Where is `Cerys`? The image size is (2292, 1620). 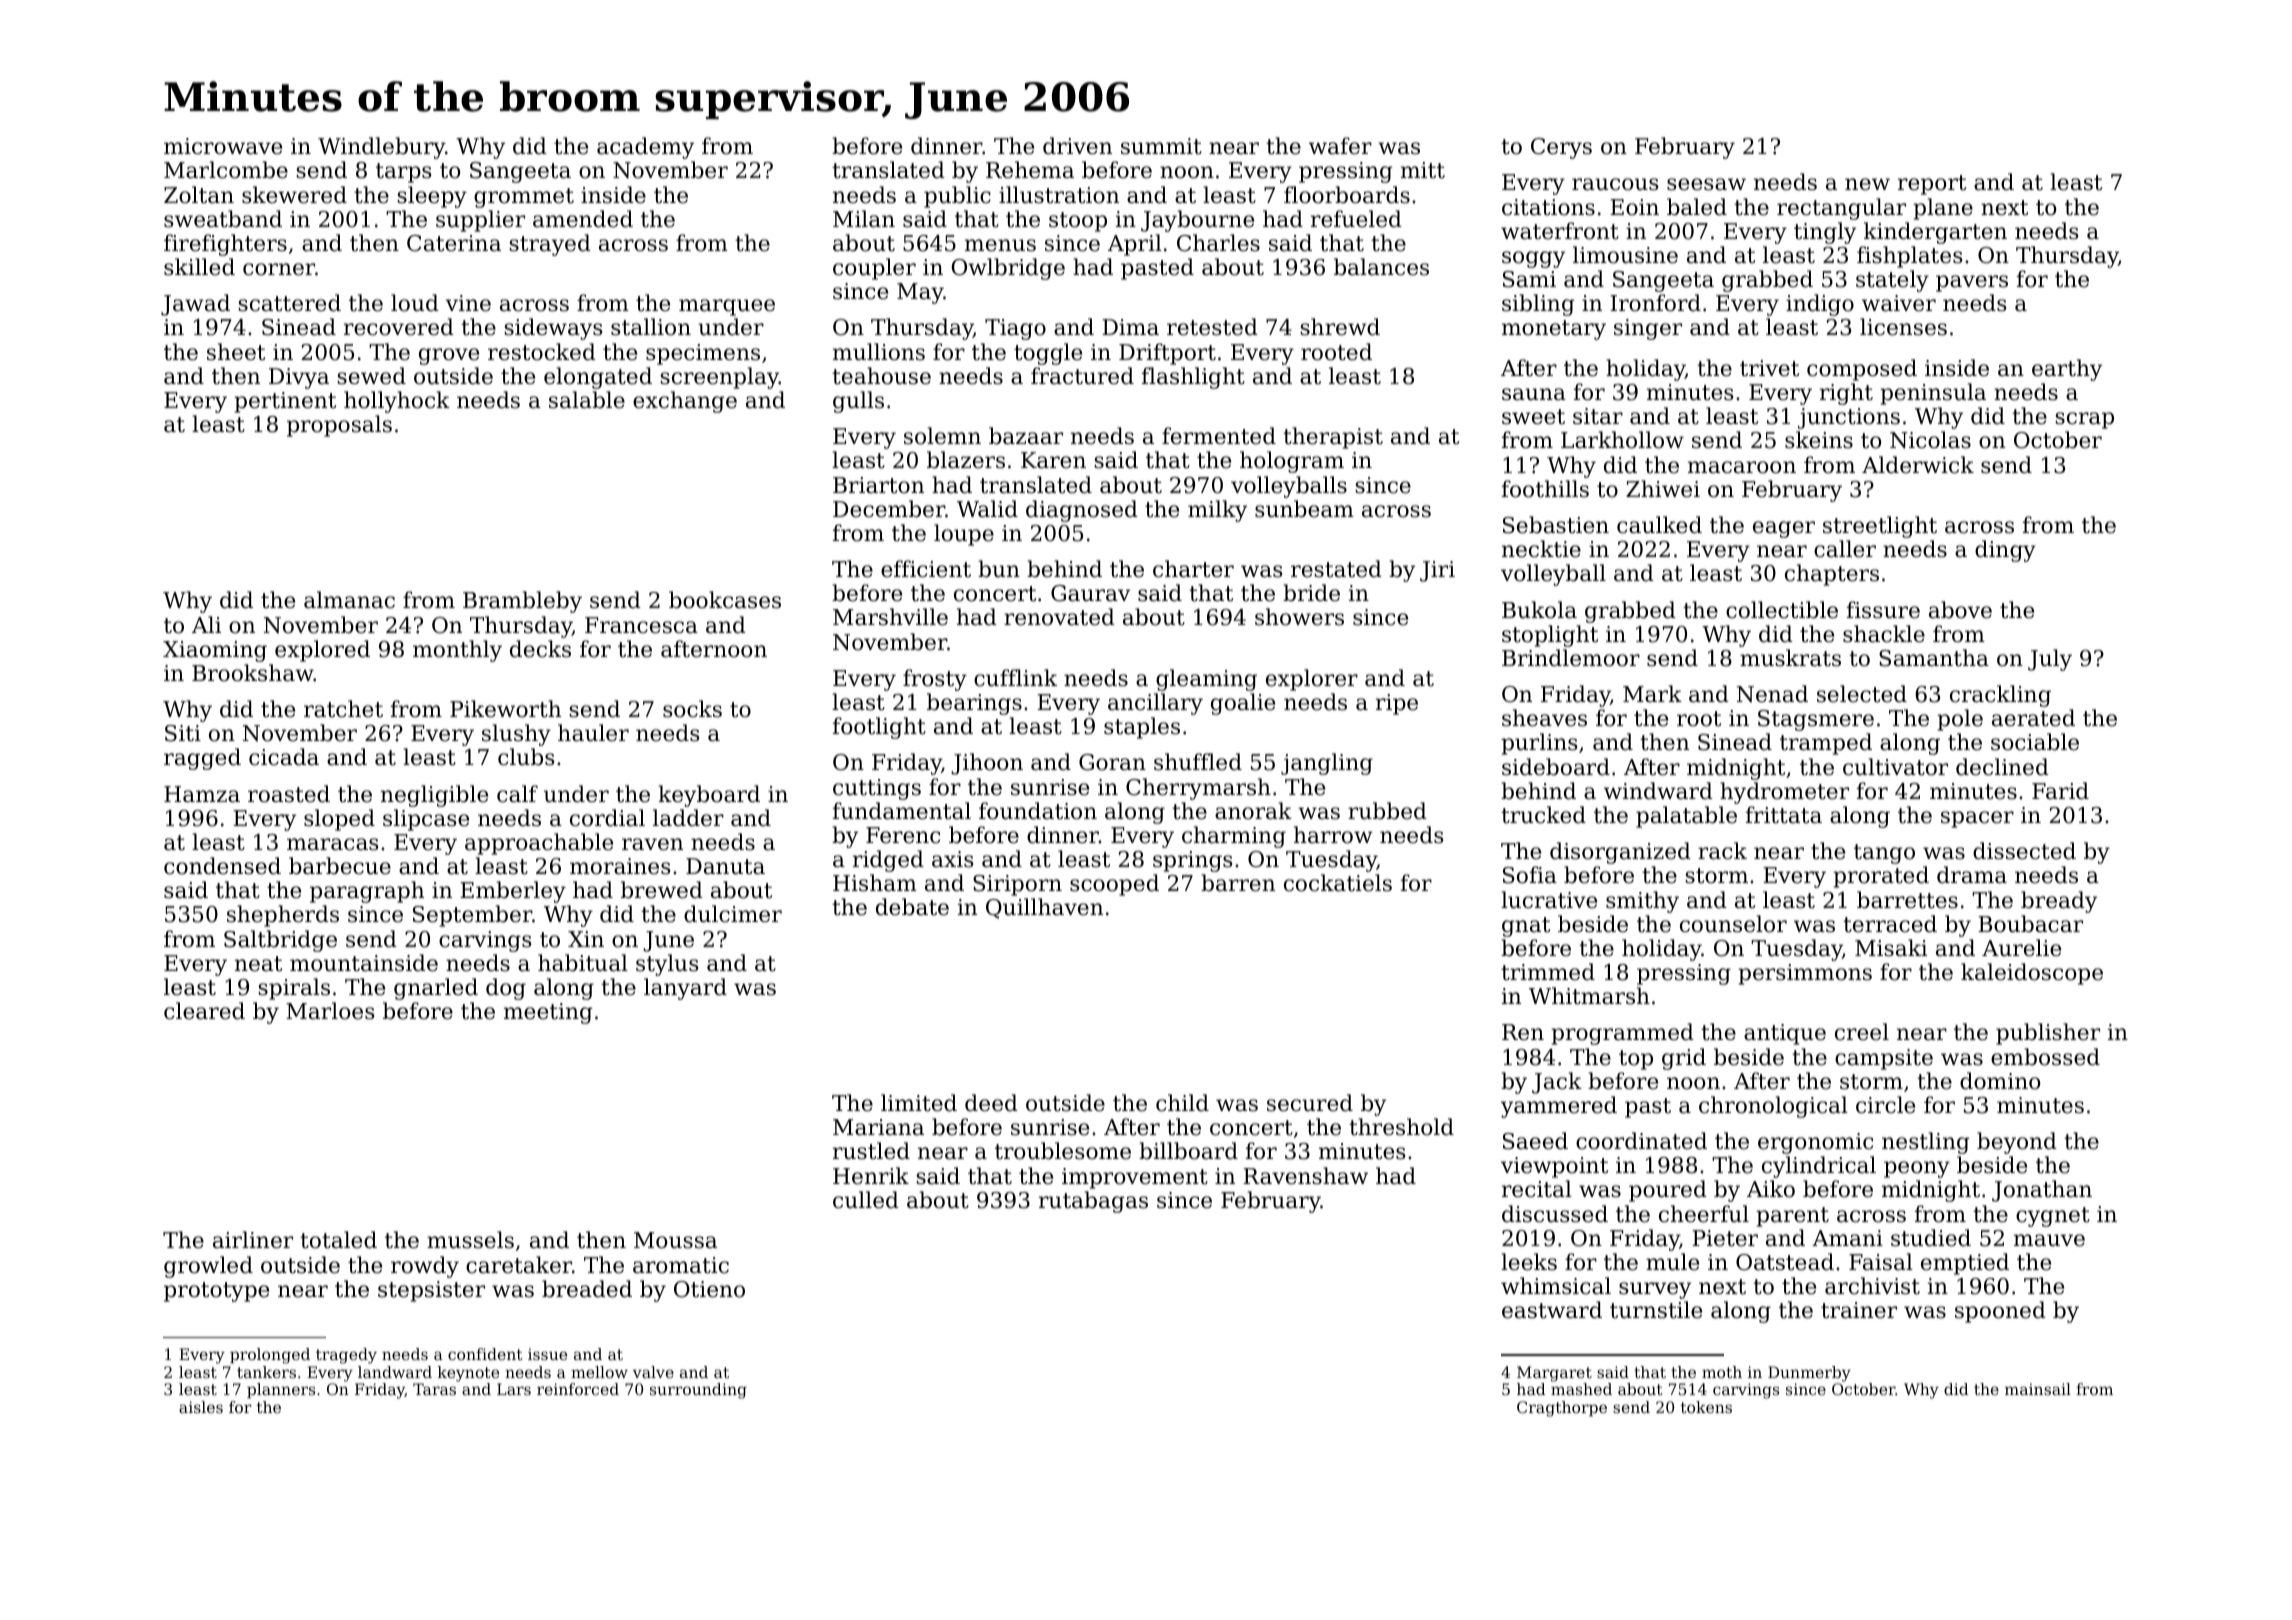 Cerys is located at coordinates (1561, 148).
